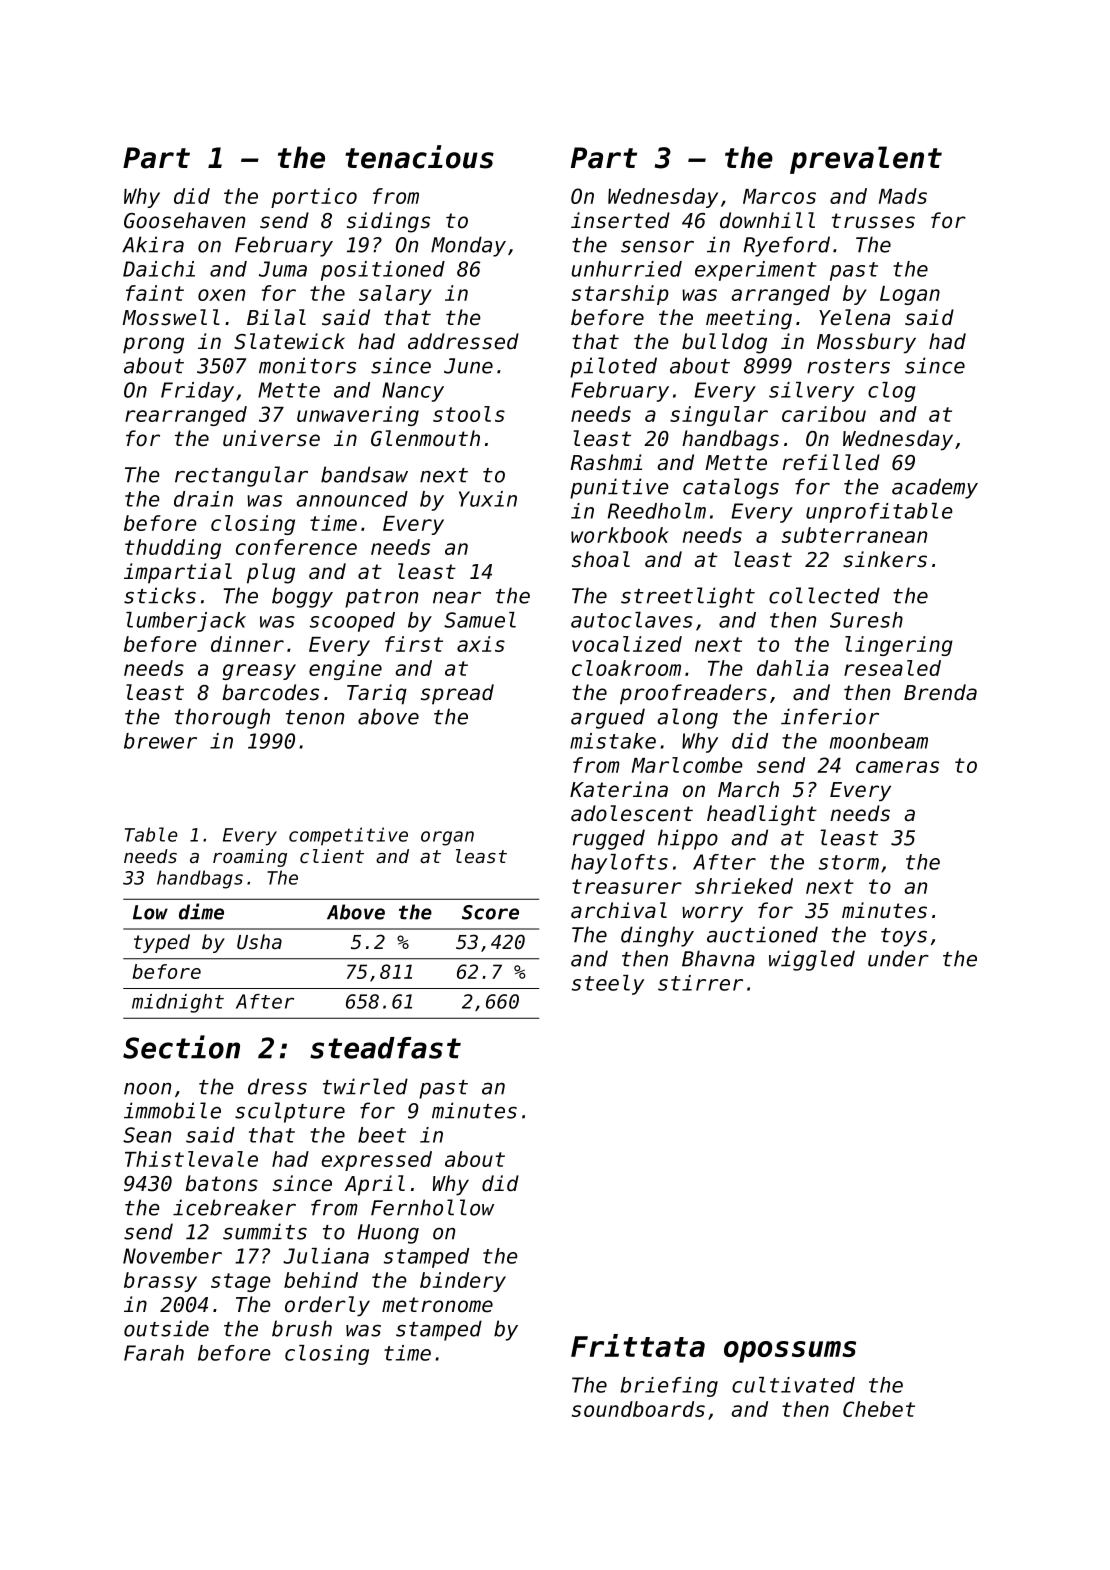 Image resolution: width=1110 pixels, height=1570 pixels. What do you see at coordinates (172, 1256) in the screenshot?
I see `November` at bounding box center [172, 1256].
